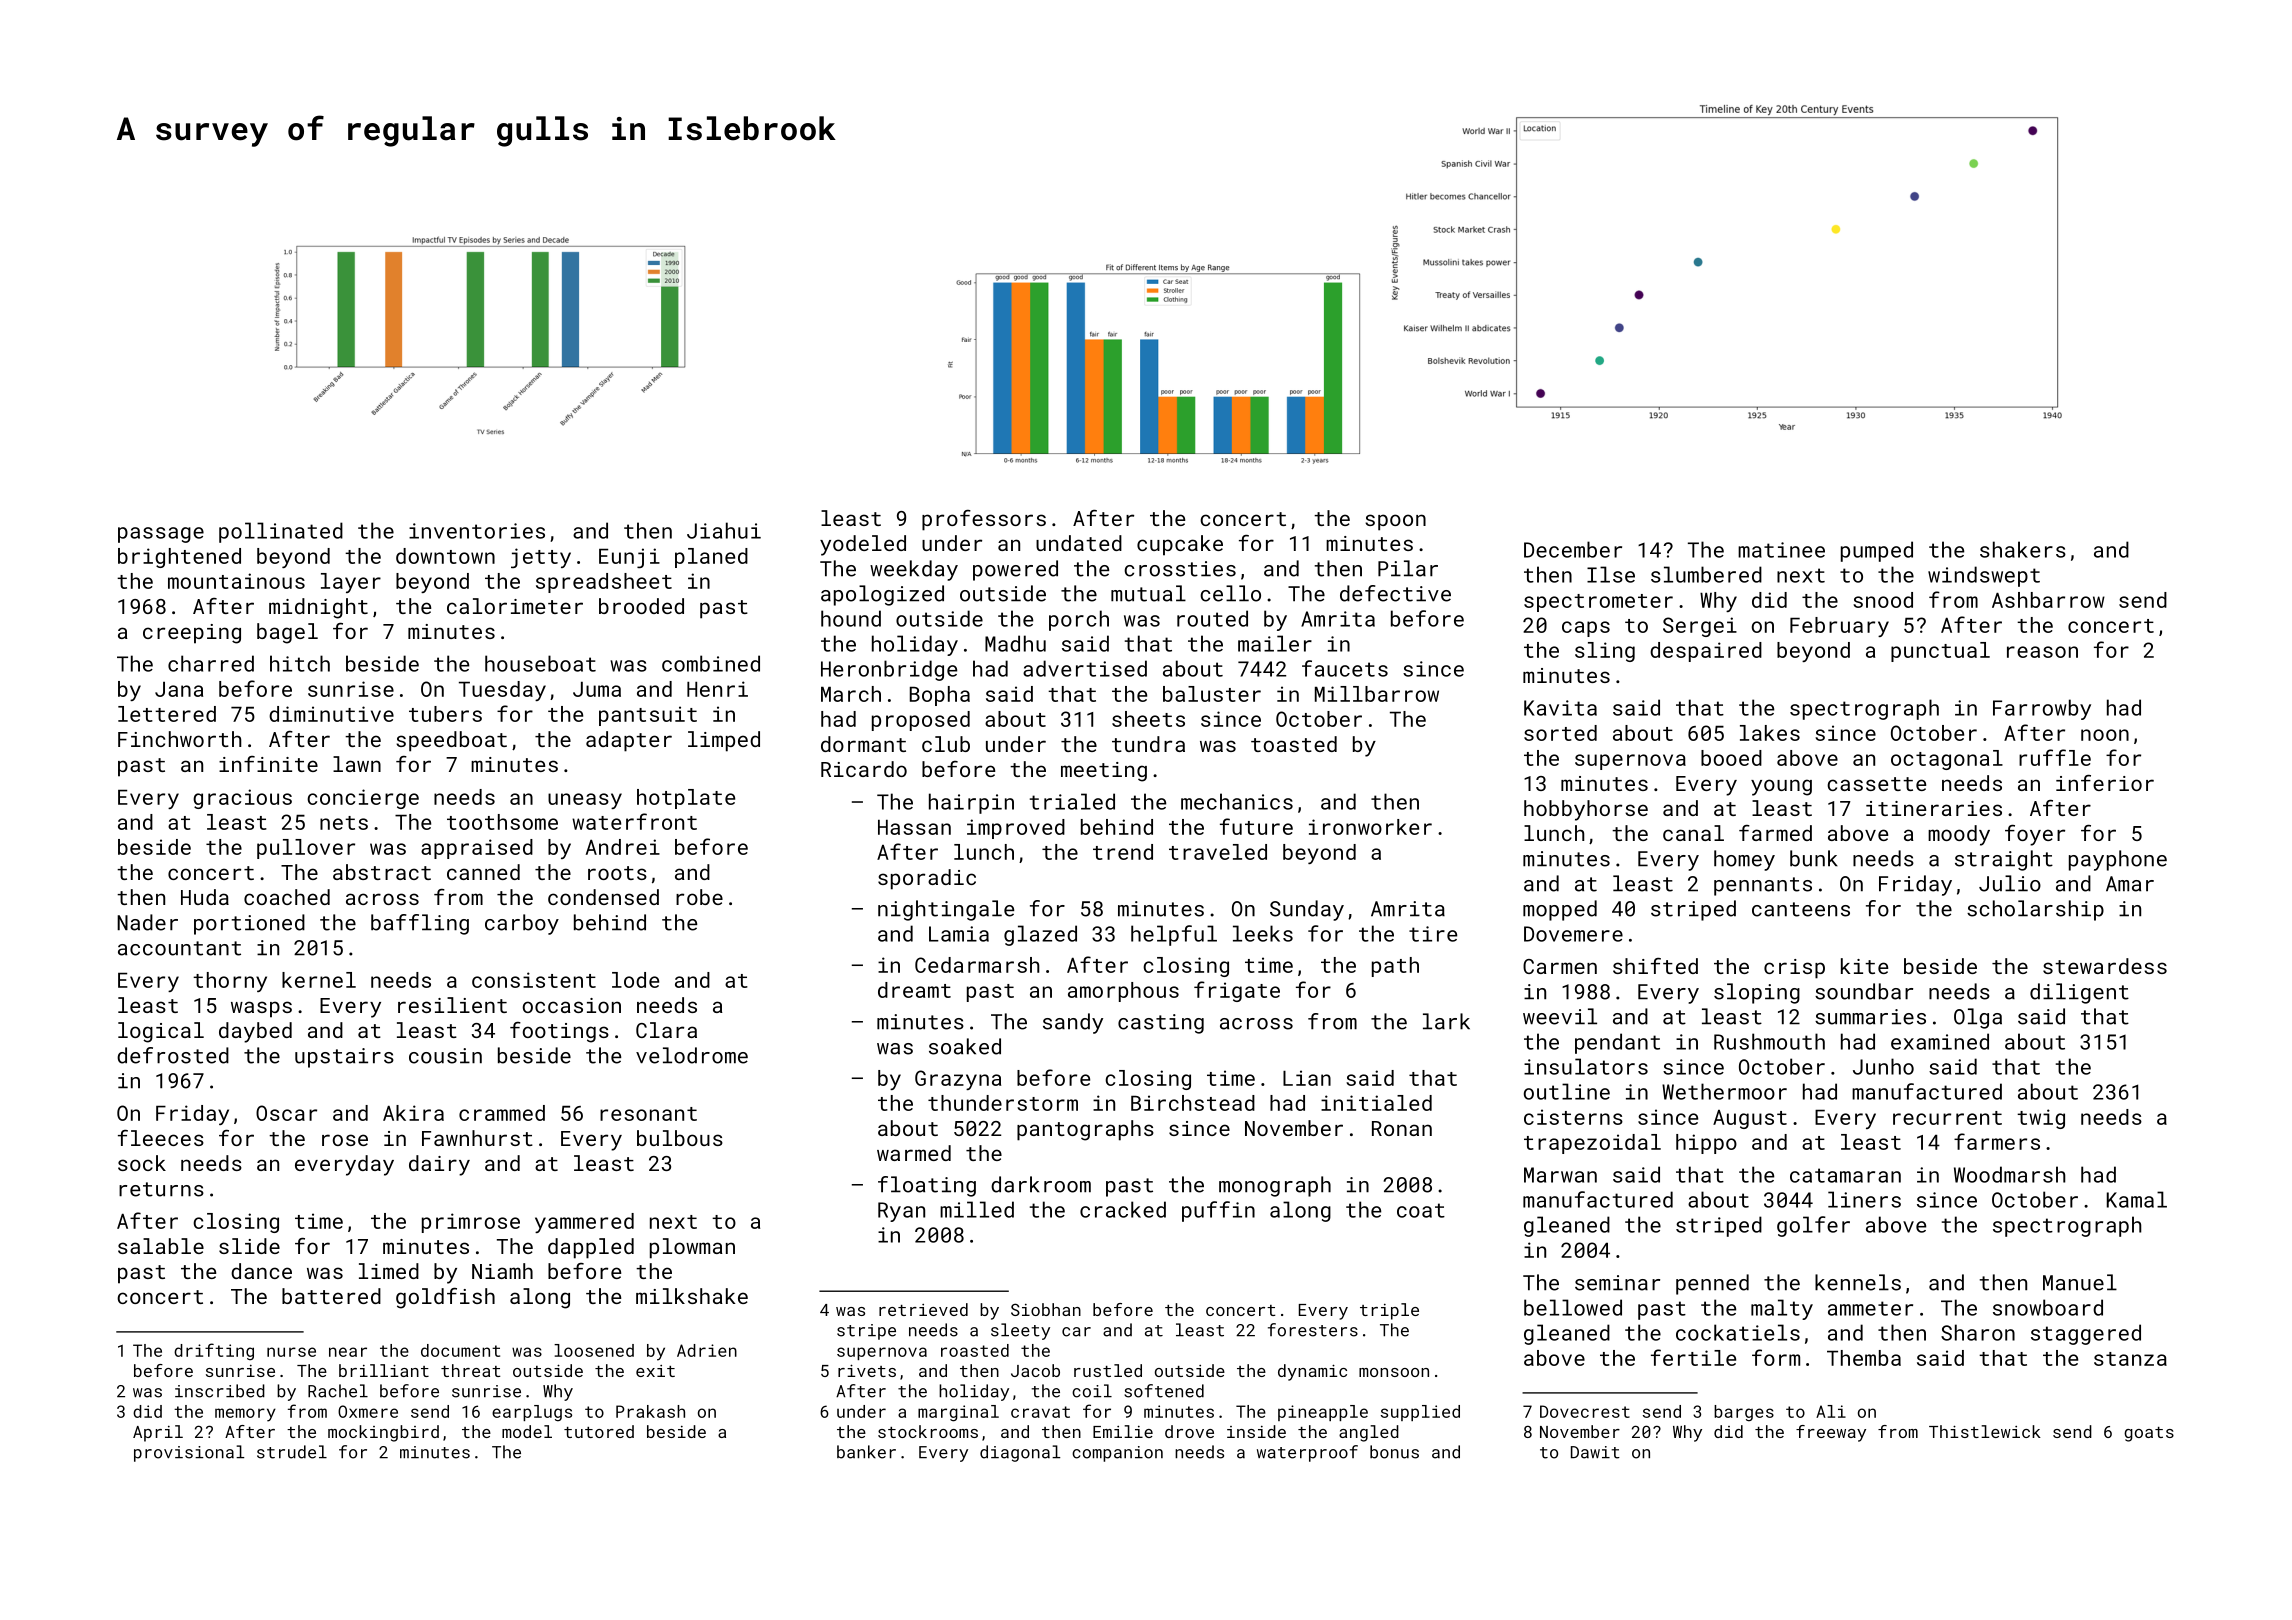 The height and width of the screenshot is (1620, 2292). I want to click on bonus, so click(1394, 1452).
